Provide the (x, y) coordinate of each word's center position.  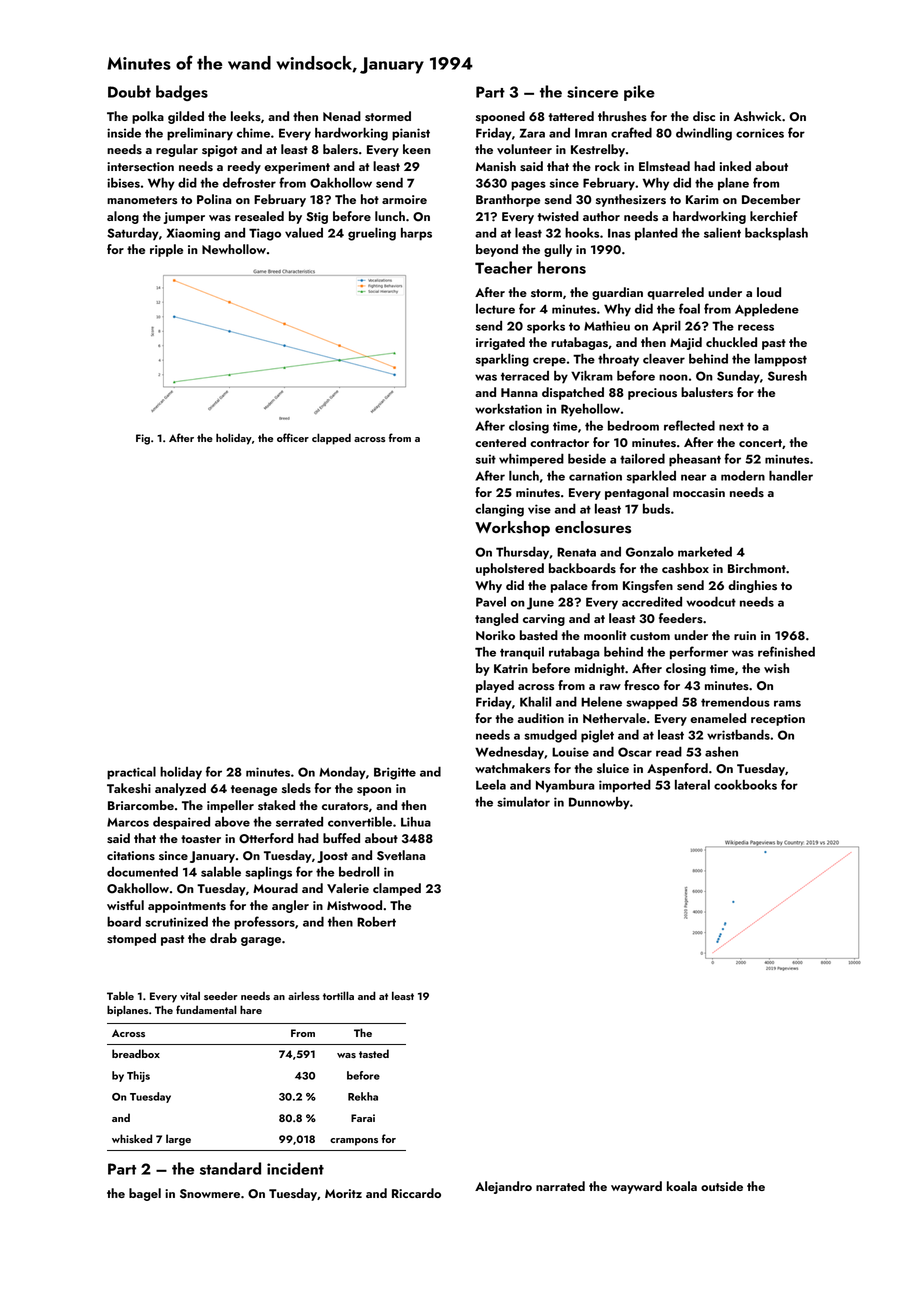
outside (722, 1186)
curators (345, 806)
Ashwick (757, 116)
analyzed (180, 789)
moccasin (699, 493)
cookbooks (745, 784)
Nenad (342, 116)
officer (293, 437)
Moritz (343, 1193)
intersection (140, 166)
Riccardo (416, 1193)
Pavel (491, 602)
